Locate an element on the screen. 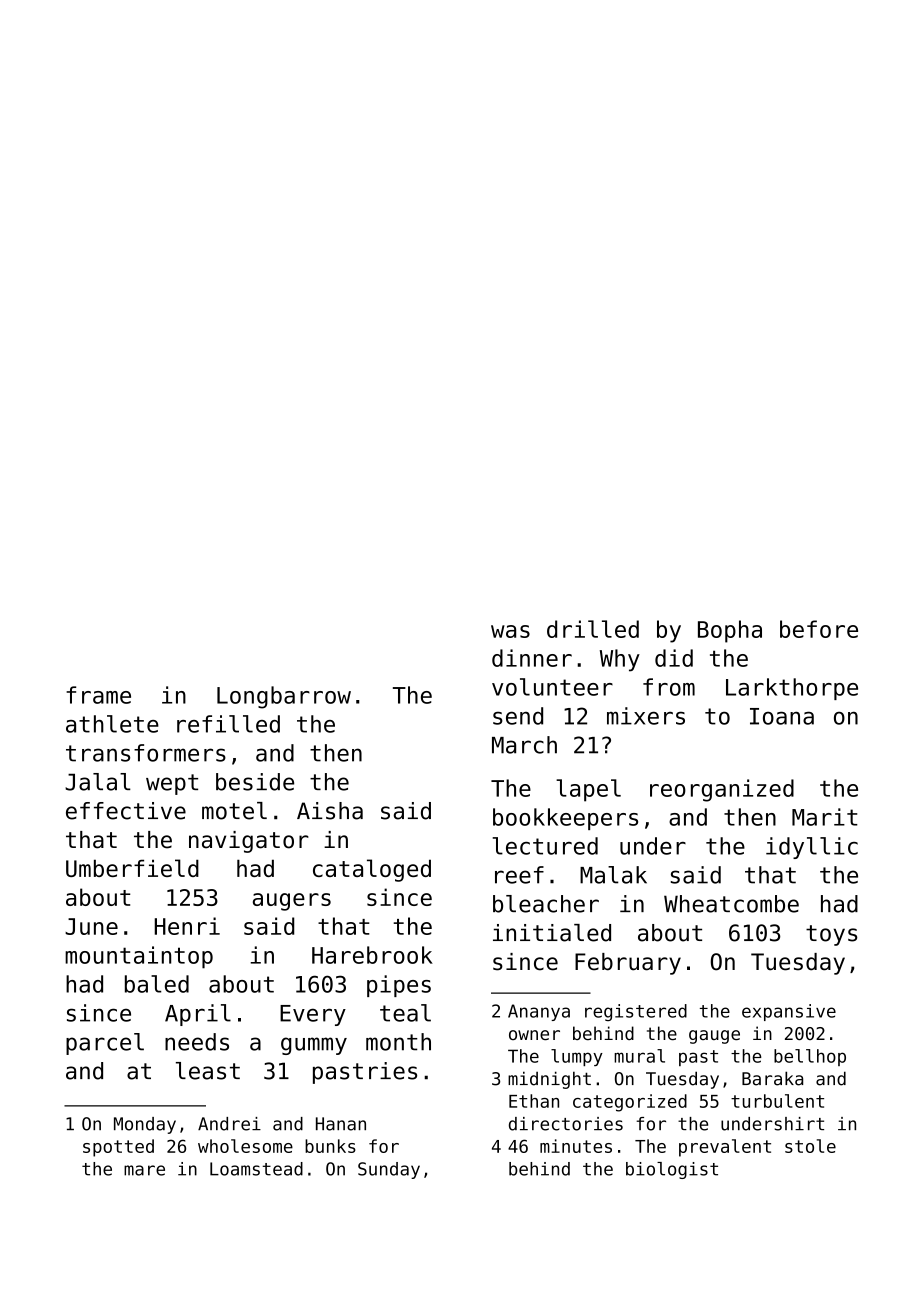 This screenshot has height=1311, width=924. Marit is located at coordinates (825, 817).
